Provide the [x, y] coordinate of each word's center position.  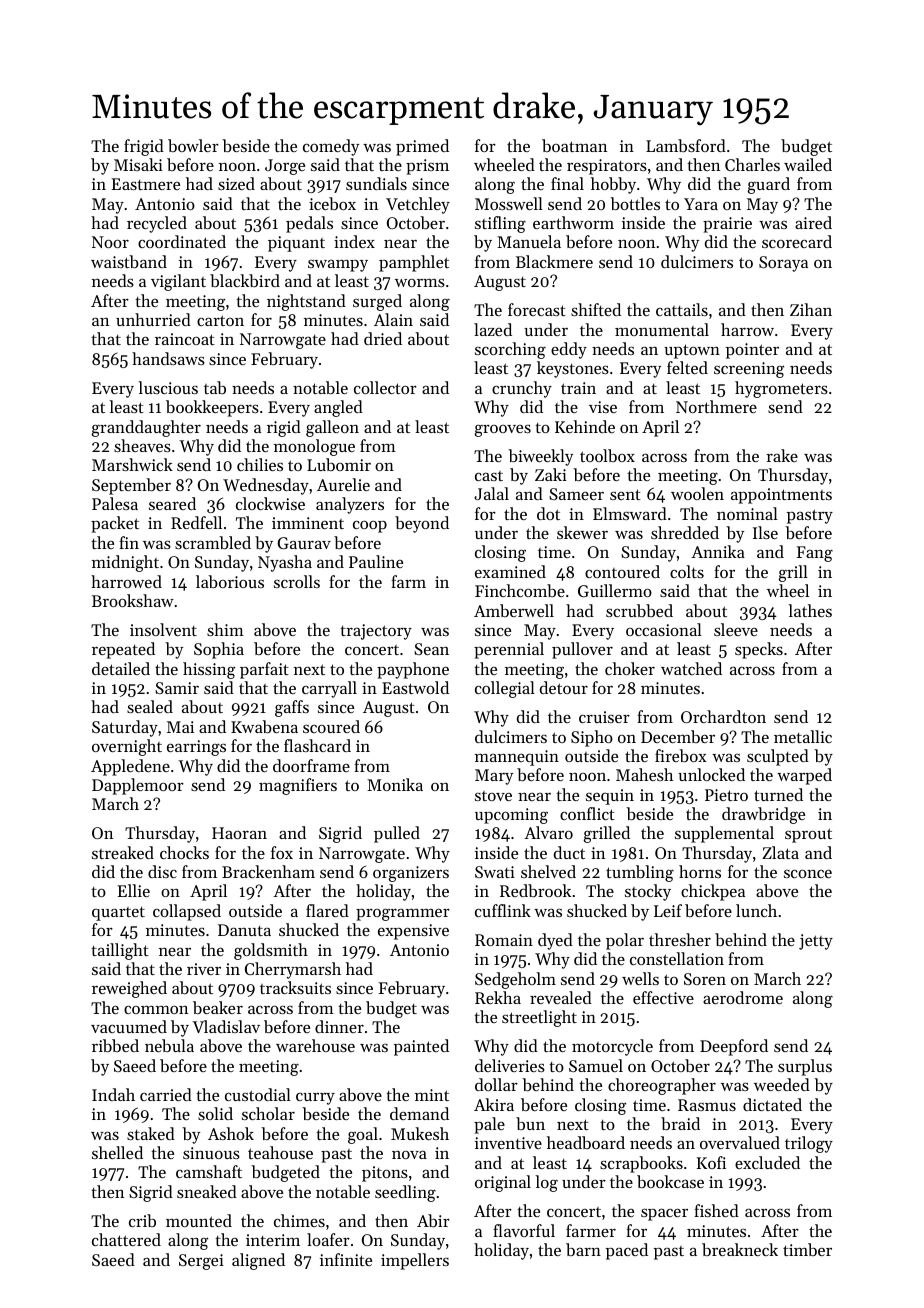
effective [663, 997]
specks [759, 650]
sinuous [211, 1153]
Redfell [196, 522]
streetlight [539, 1018]
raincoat [185, 339]
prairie [727, 225]
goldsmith [271, 951]
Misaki [138, 164]
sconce [808, 874]
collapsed [187, 912]
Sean [431, 649]
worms [420, 282]
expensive [413, 932]
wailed [808, 164]
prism [427, 167]
